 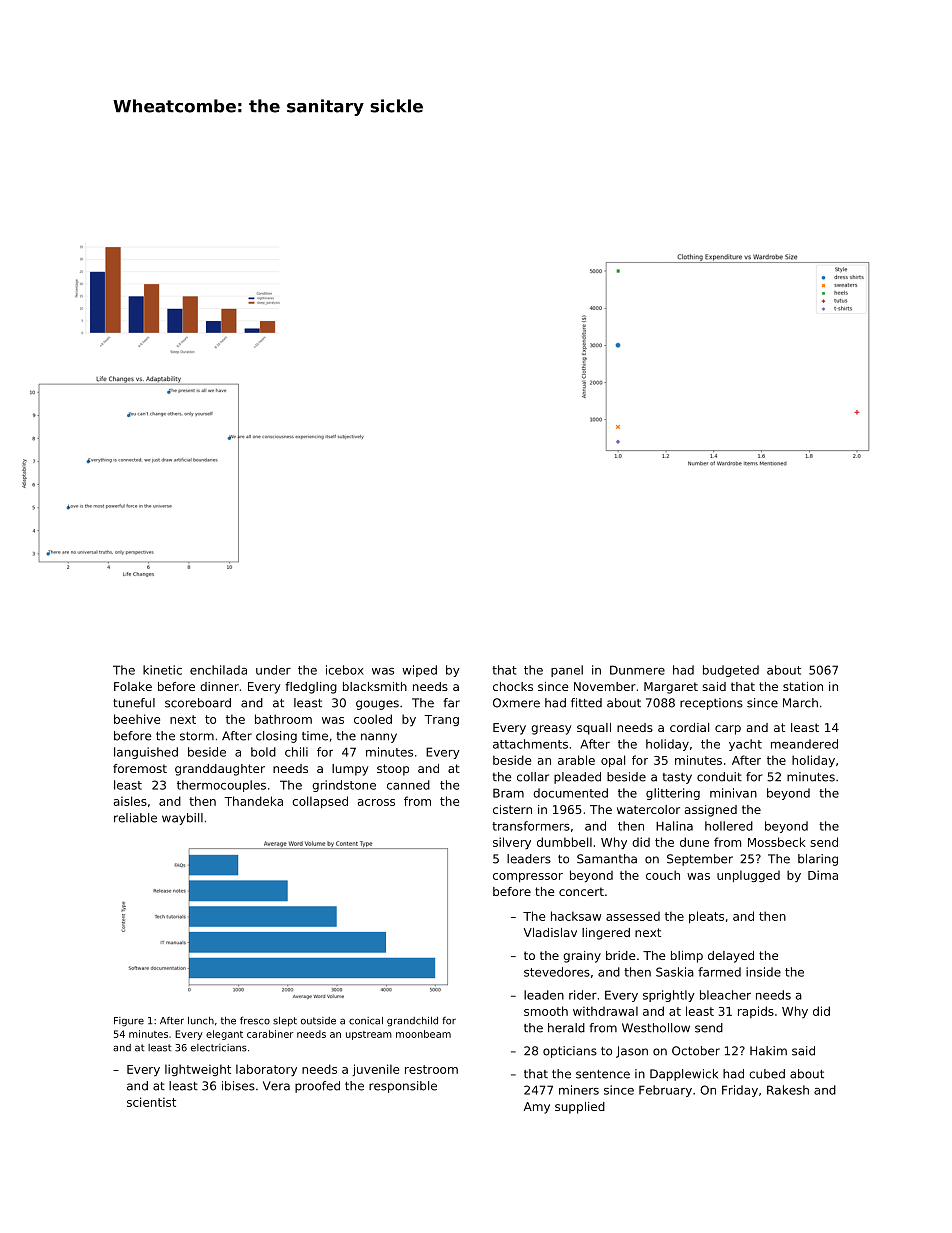 What do you see at coordinates (550, 932) in the screenshot?
I see `Vladislav` at bounding box center [550, 932].
